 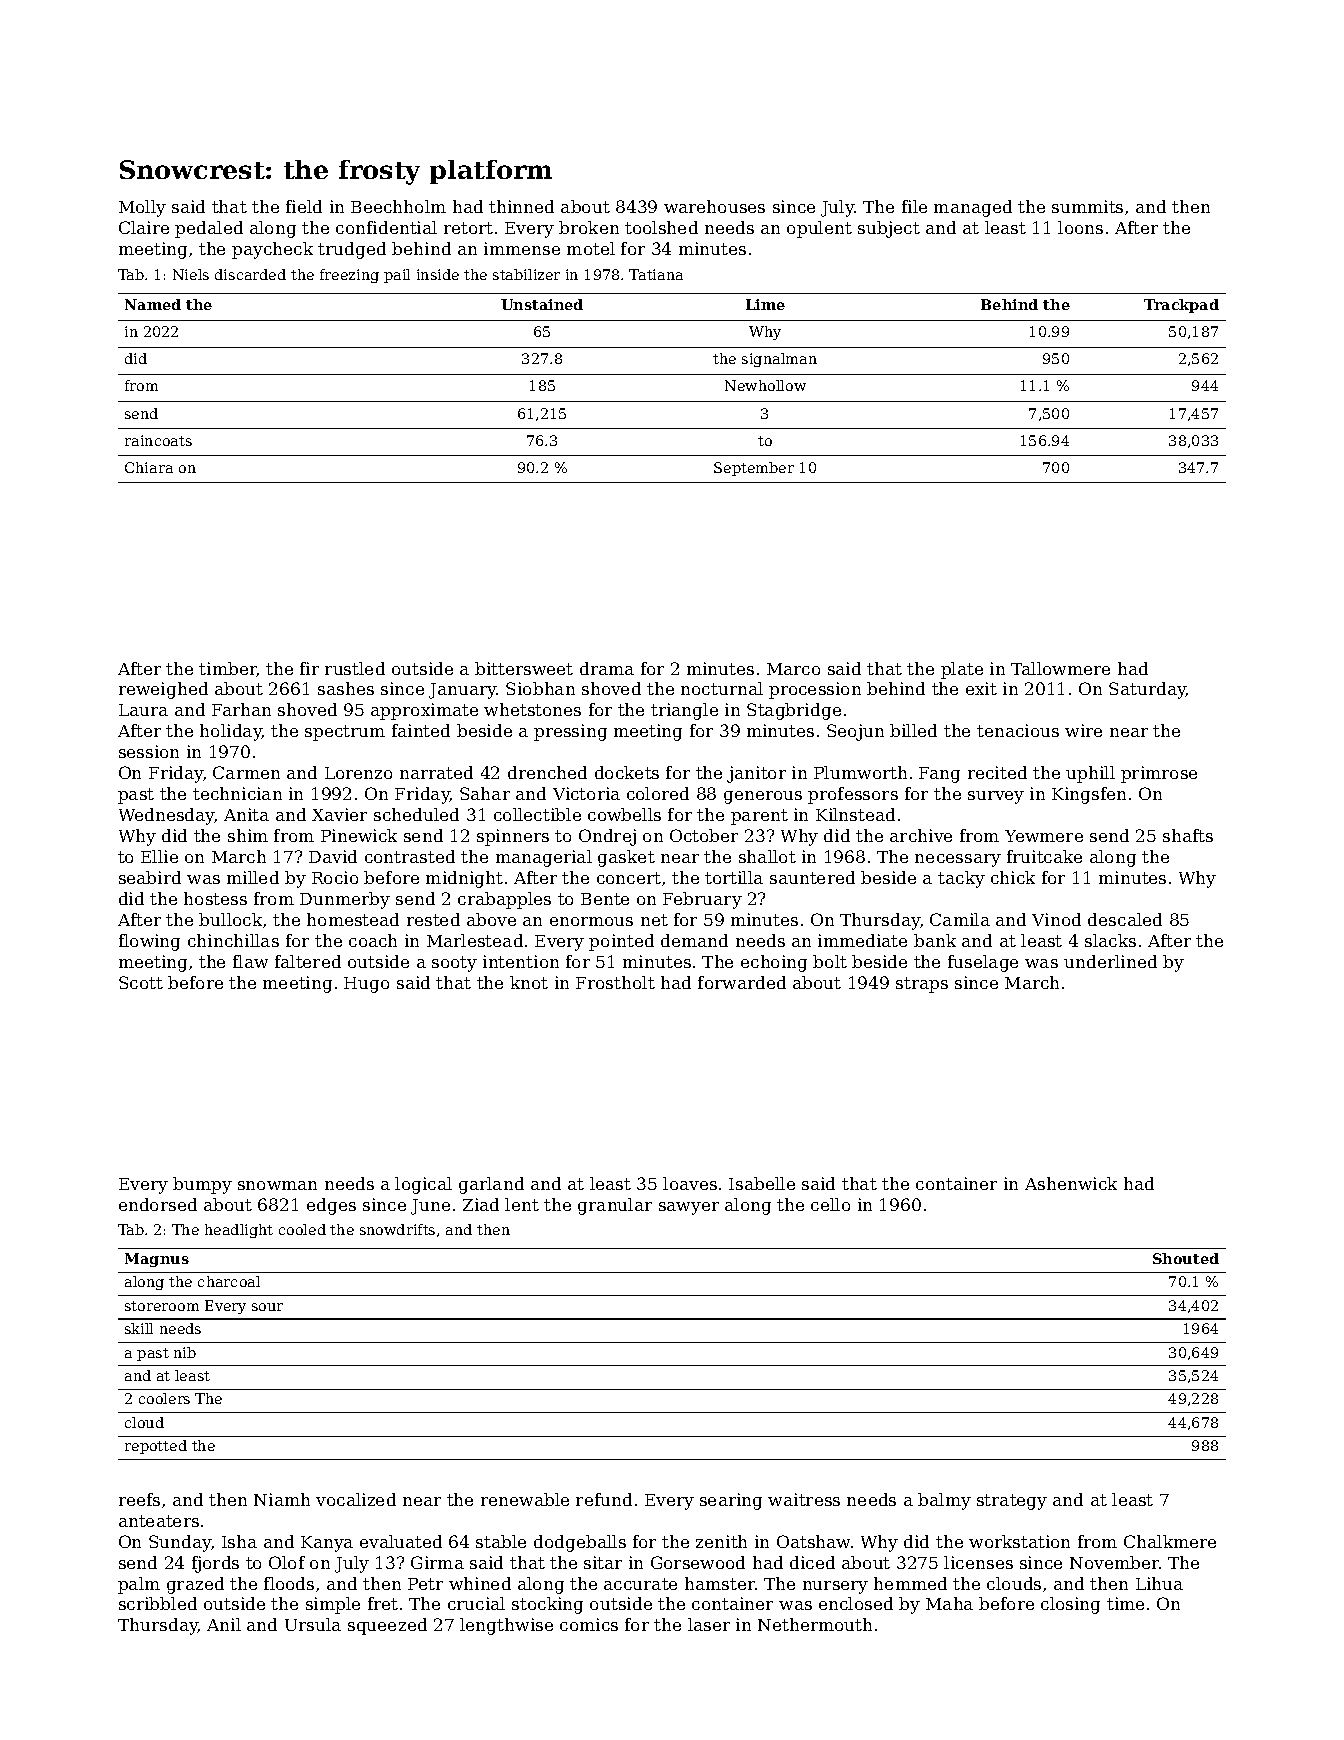 I want to click on summits, so click(x=1087, y=206).
